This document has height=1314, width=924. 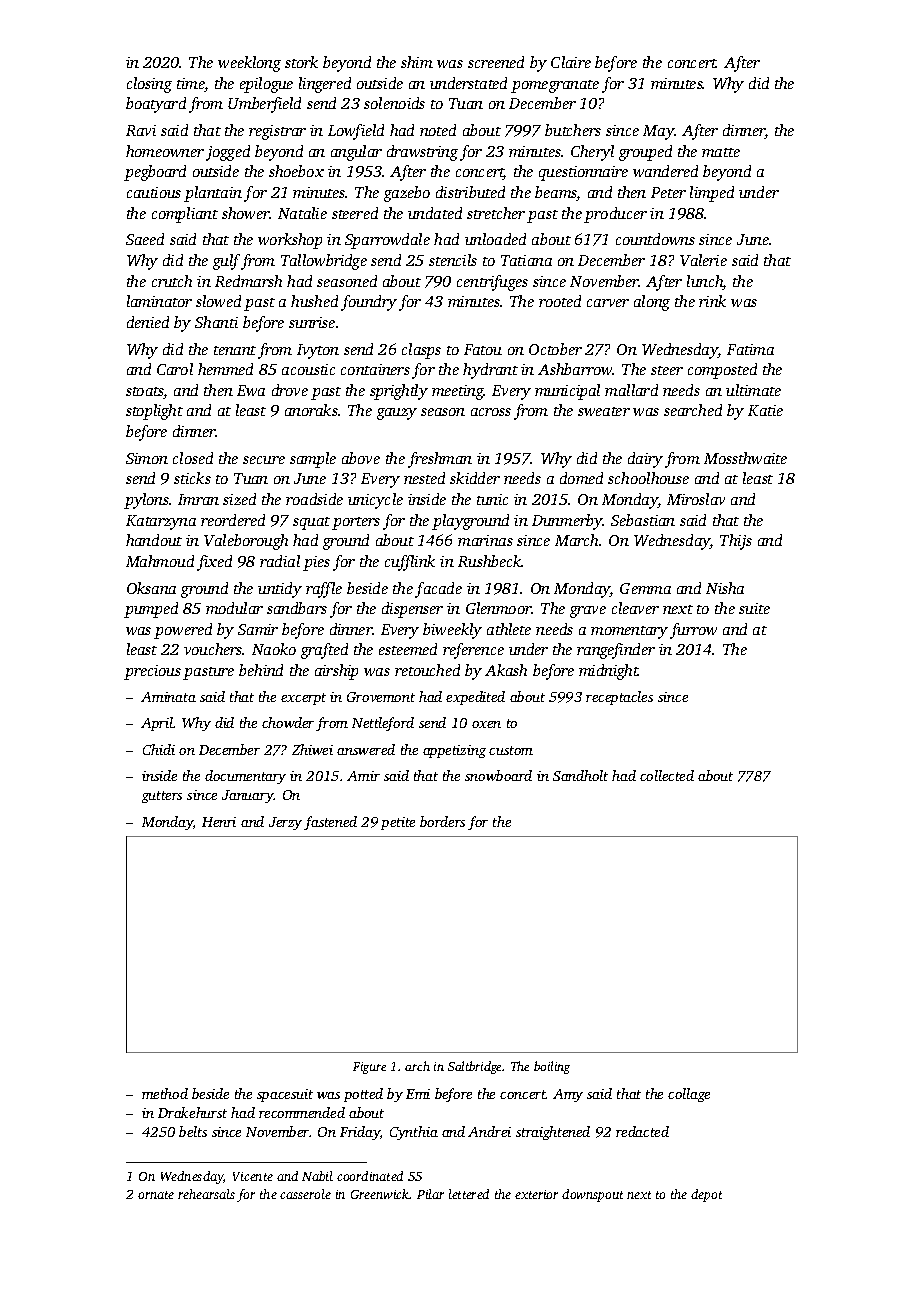 What do you see at coordinates (721, 152) in the document?
I see `matte` at bounding box center [721, 152].
